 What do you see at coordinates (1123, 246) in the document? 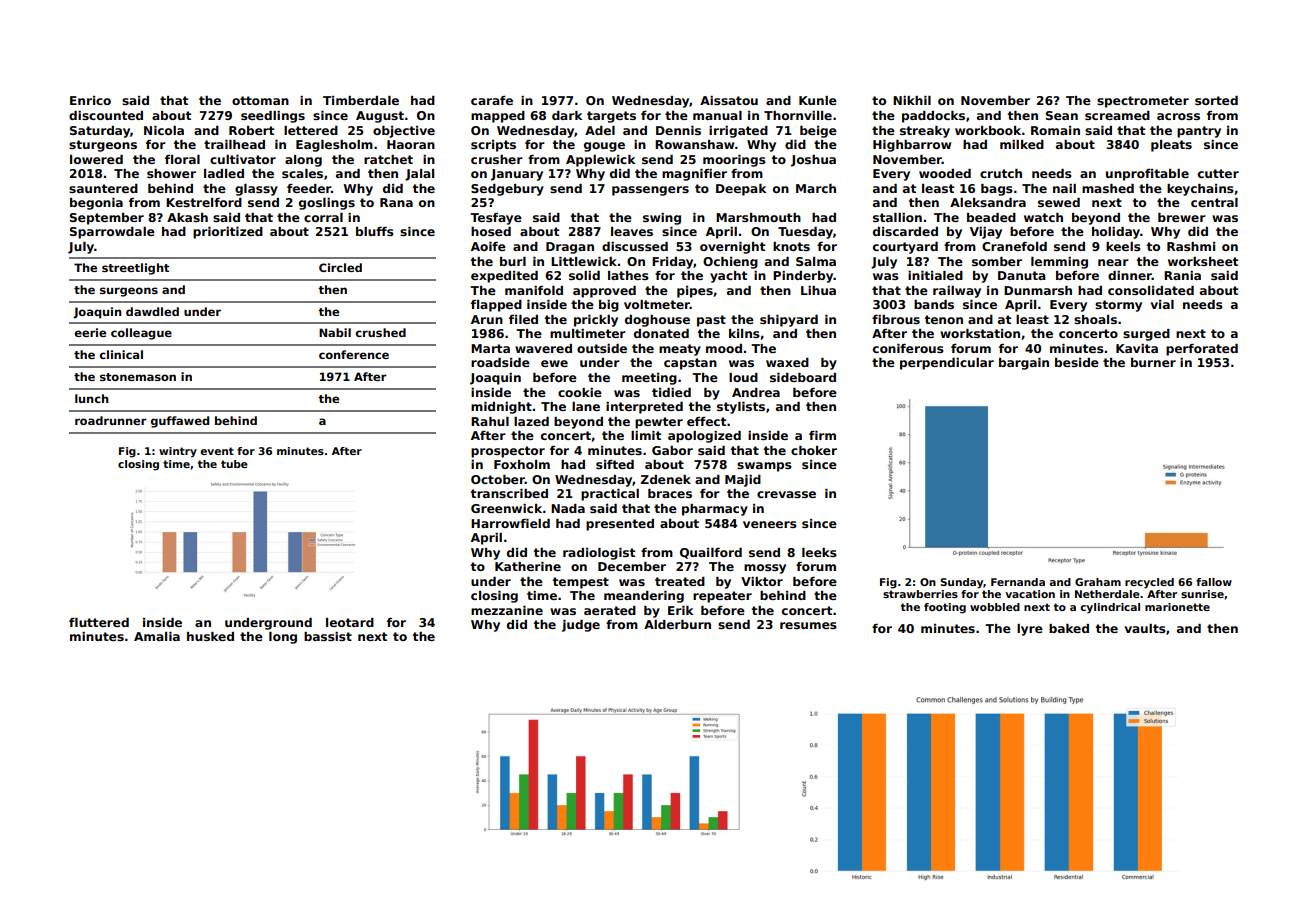
I see `keels` at bounding box center [1123, 246].
